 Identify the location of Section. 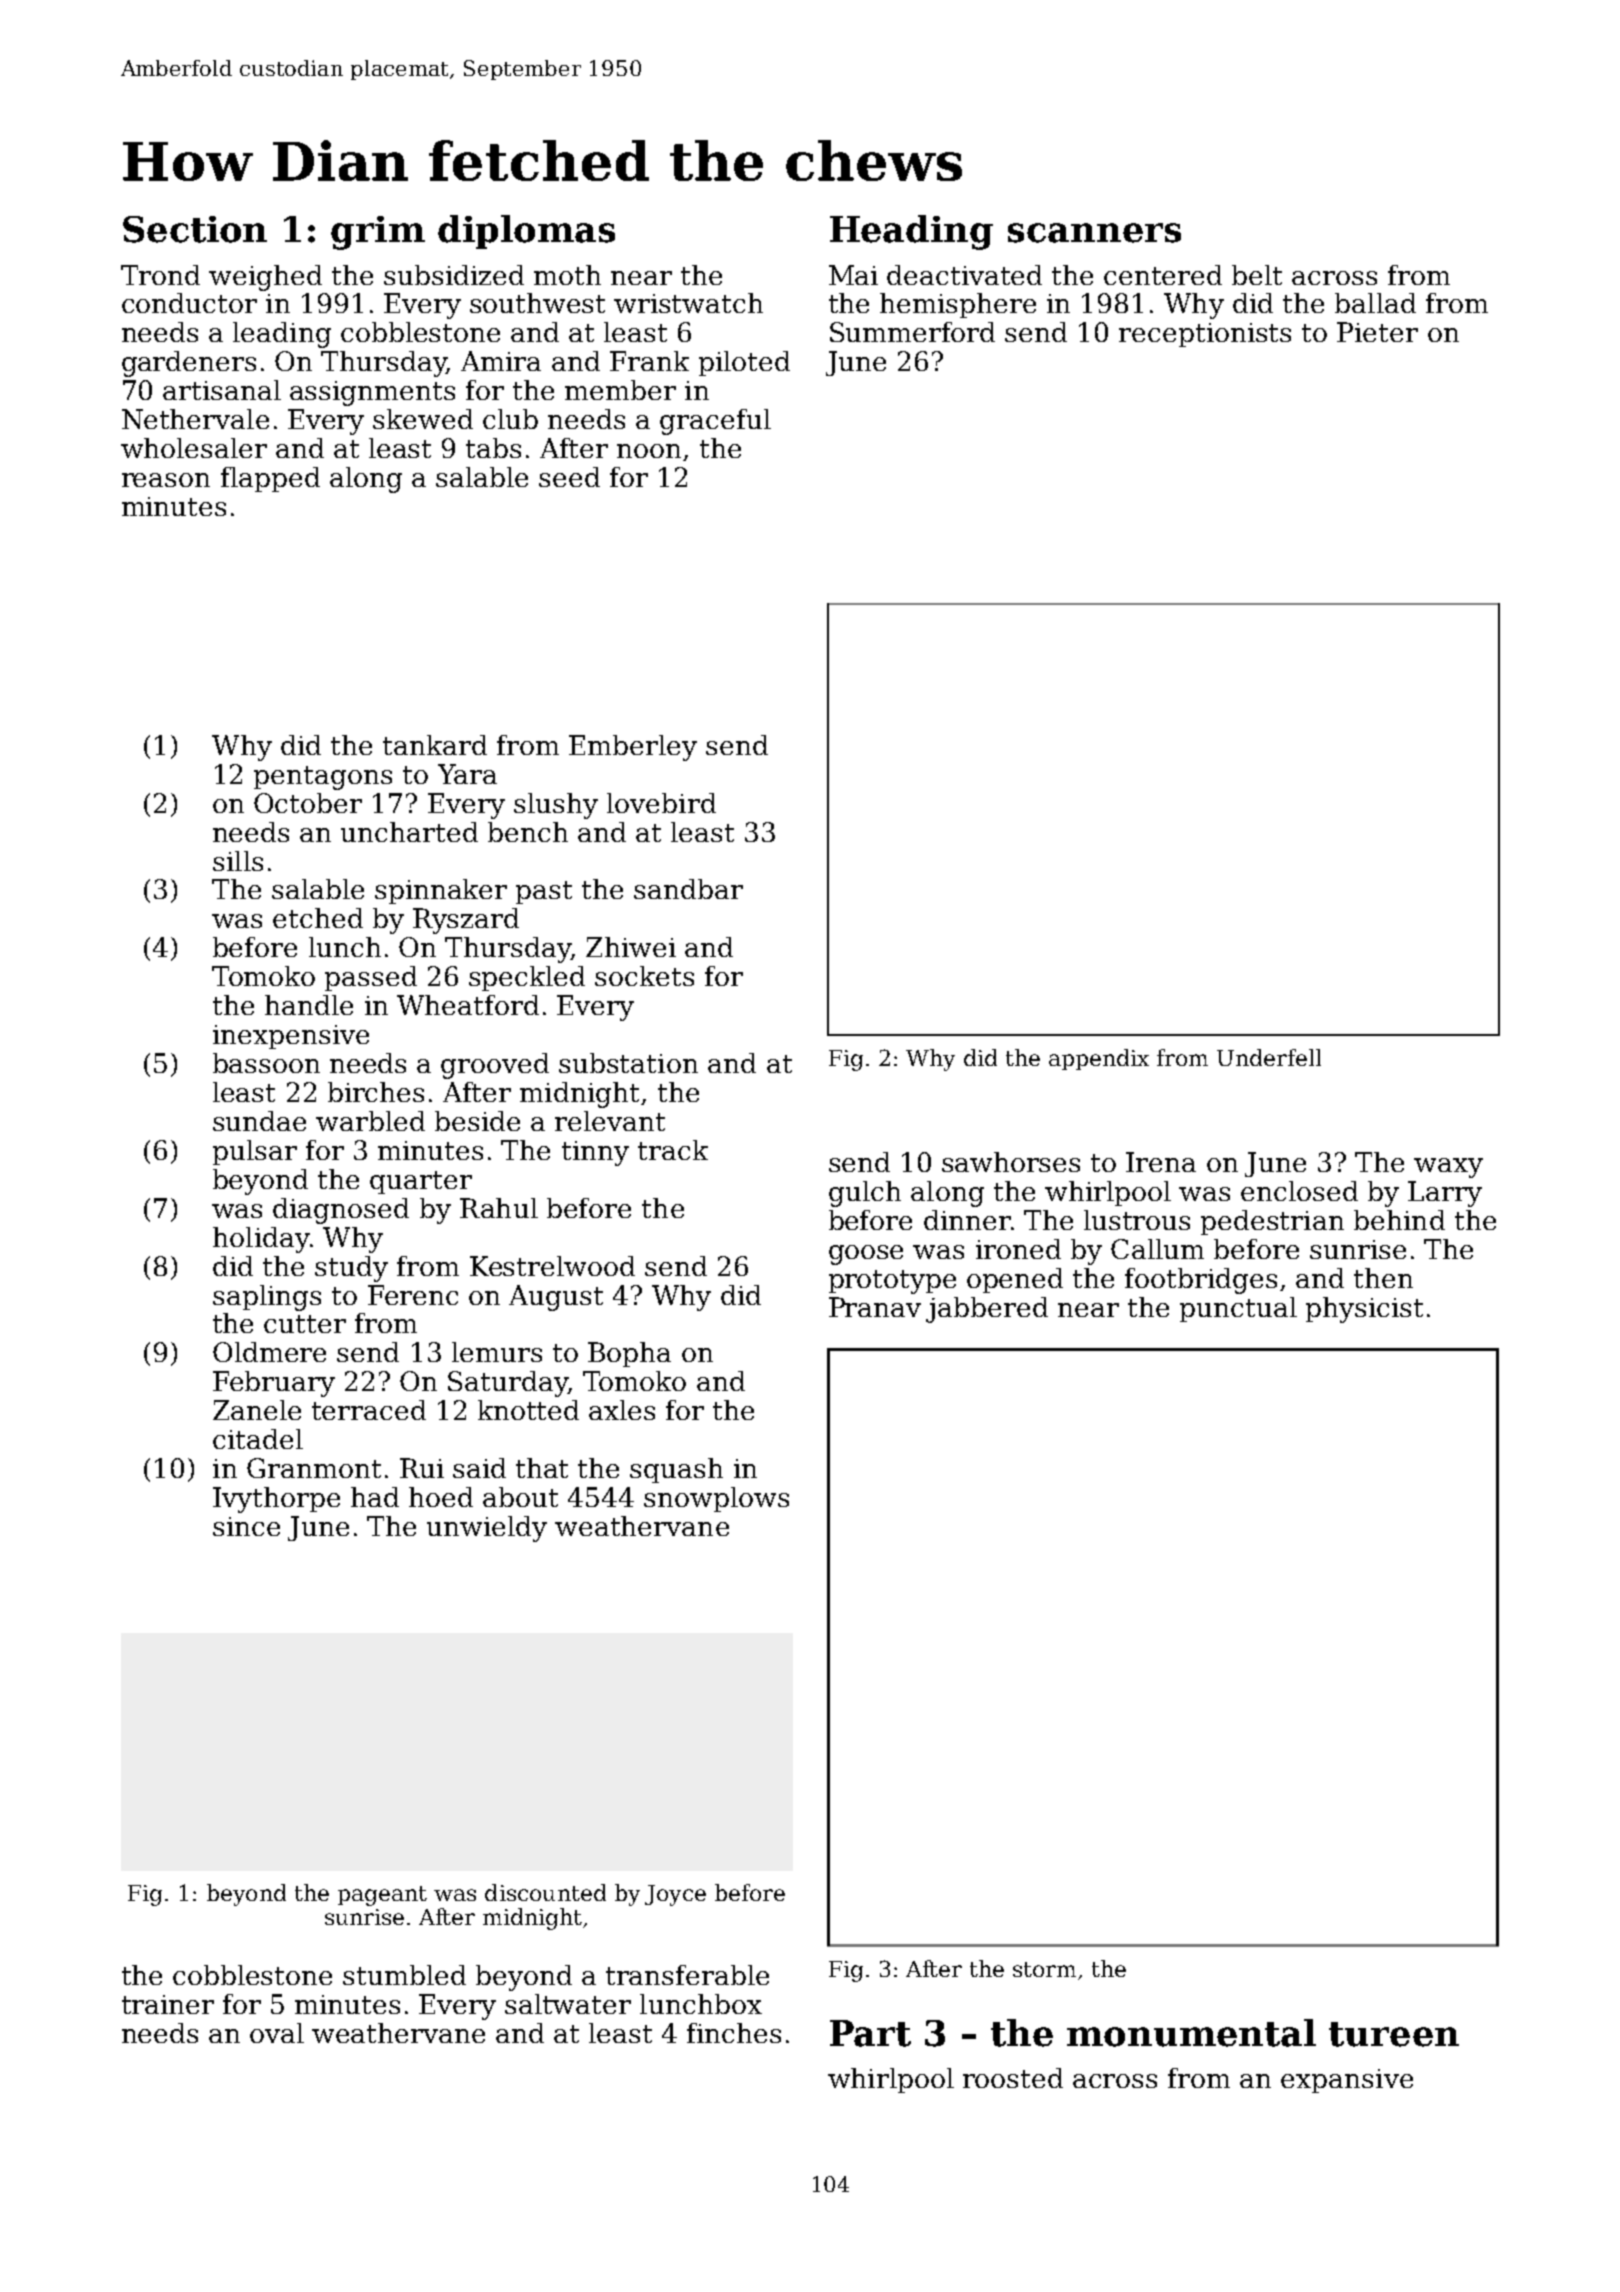
(195, 229).
